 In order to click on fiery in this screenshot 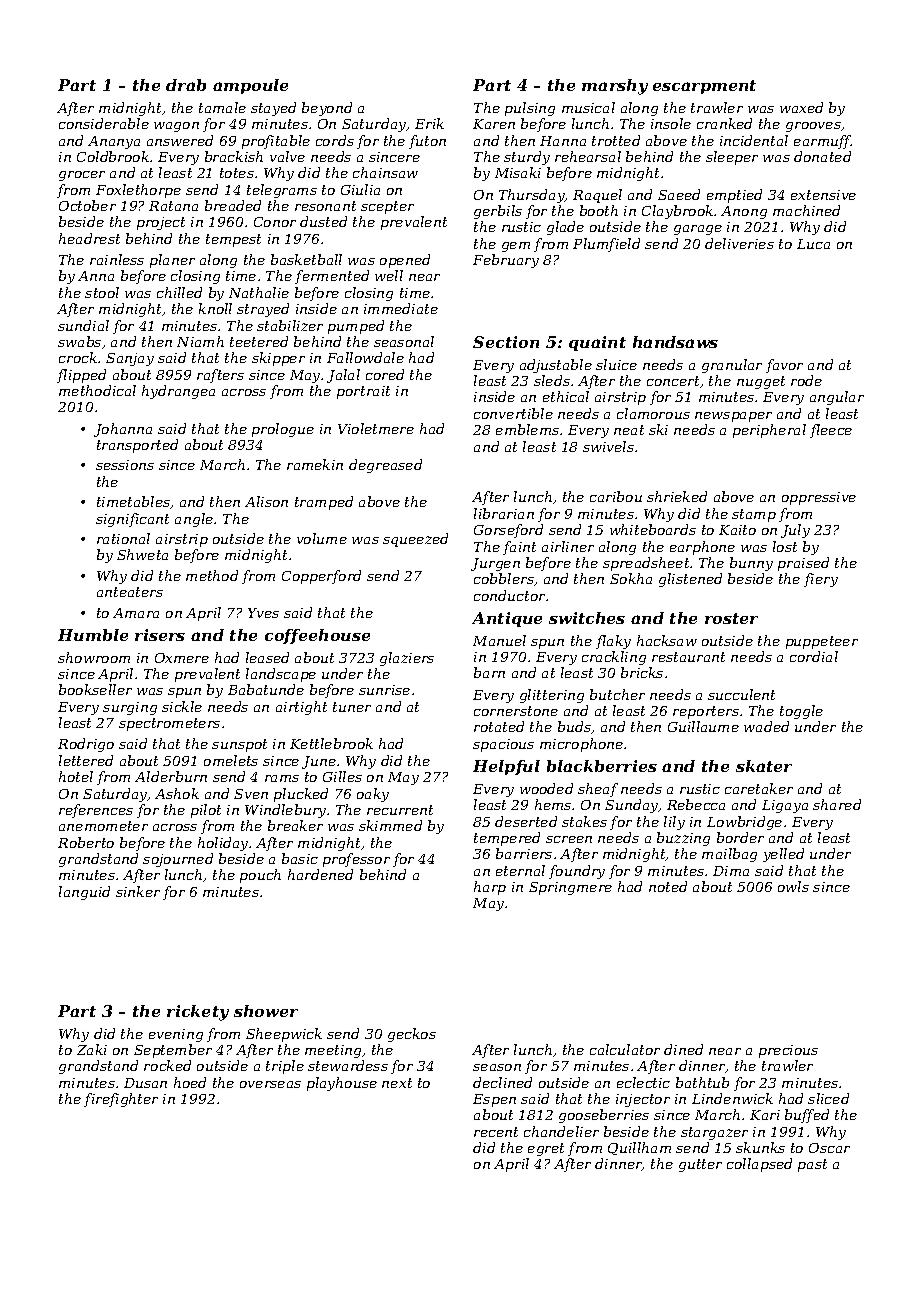, I will do `click(821, 580)`.
